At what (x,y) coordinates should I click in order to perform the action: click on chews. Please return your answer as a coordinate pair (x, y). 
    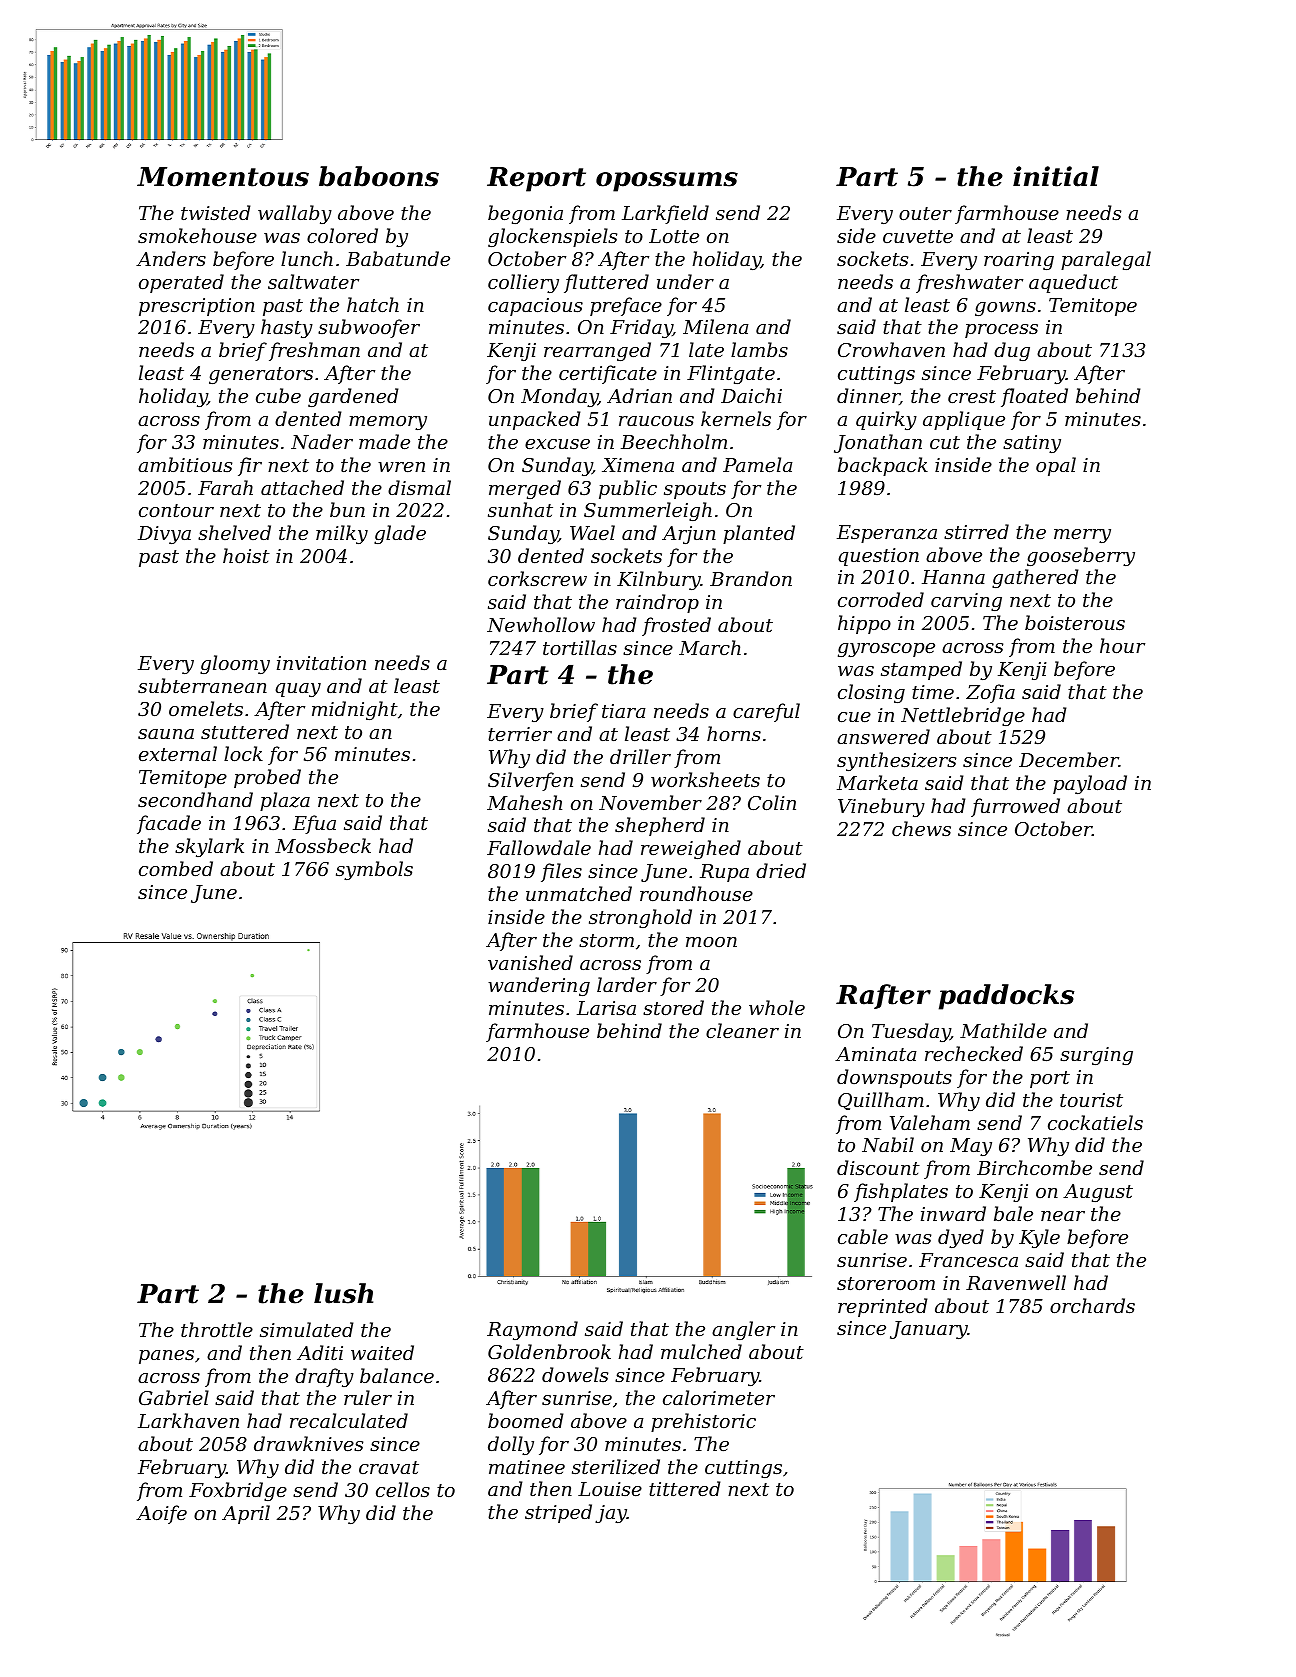
    Looking at the image, I should click on (921, 828).
